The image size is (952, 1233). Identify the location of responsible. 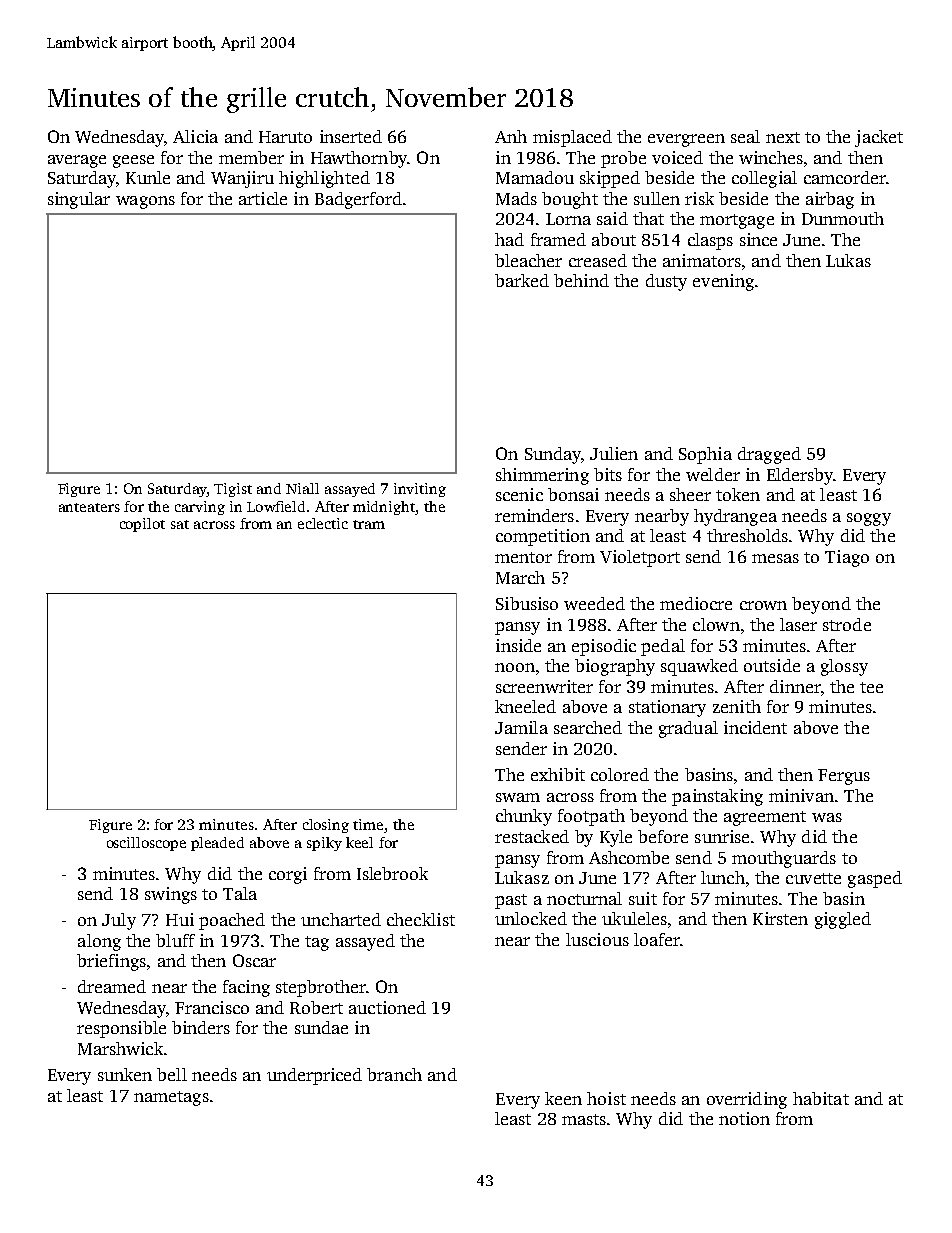
(121, 1029).
